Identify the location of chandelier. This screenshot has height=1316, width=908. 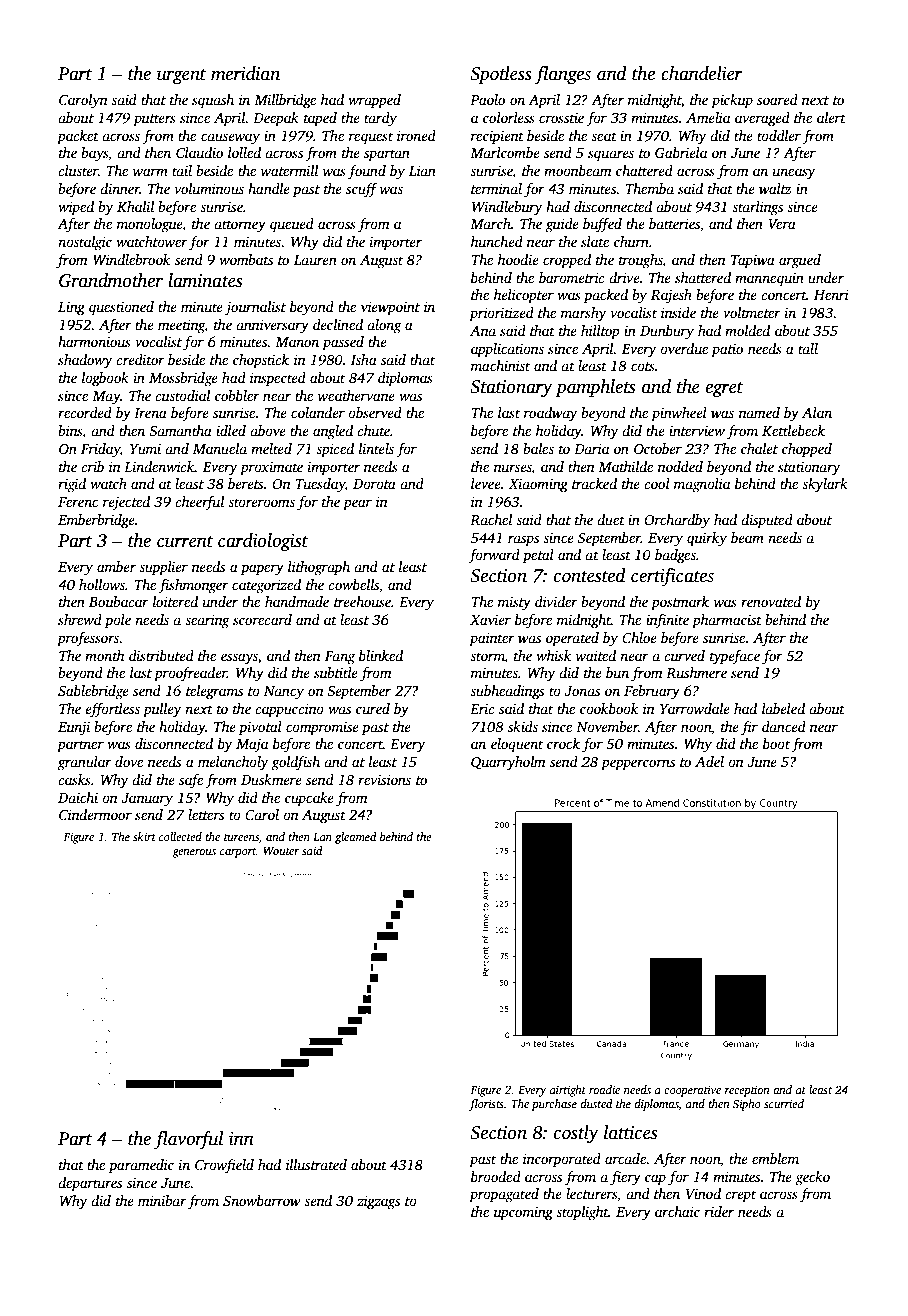
(702, 73).
